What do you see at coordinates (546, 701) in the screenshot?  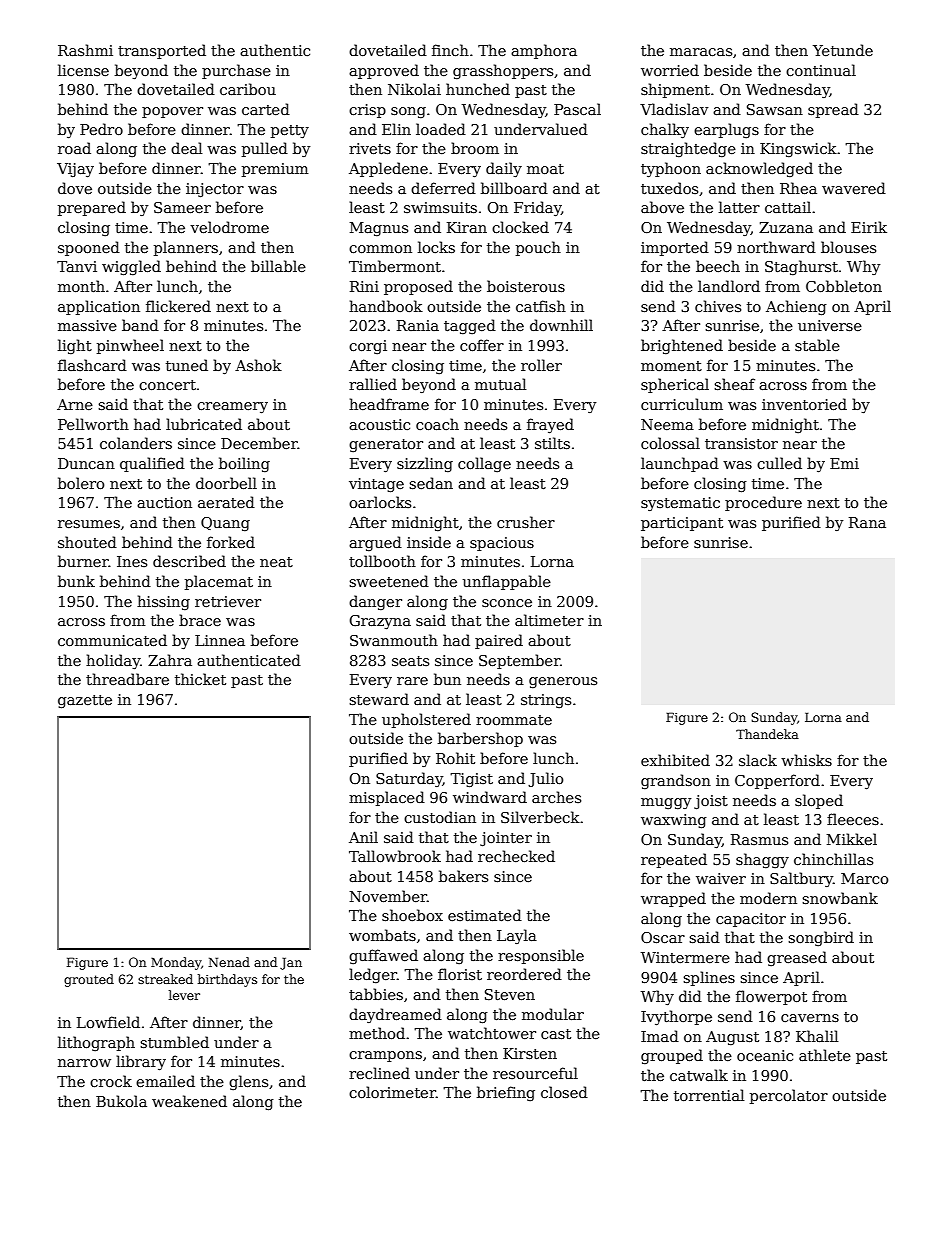 I see `strings` at bounding box center [546, 701].
